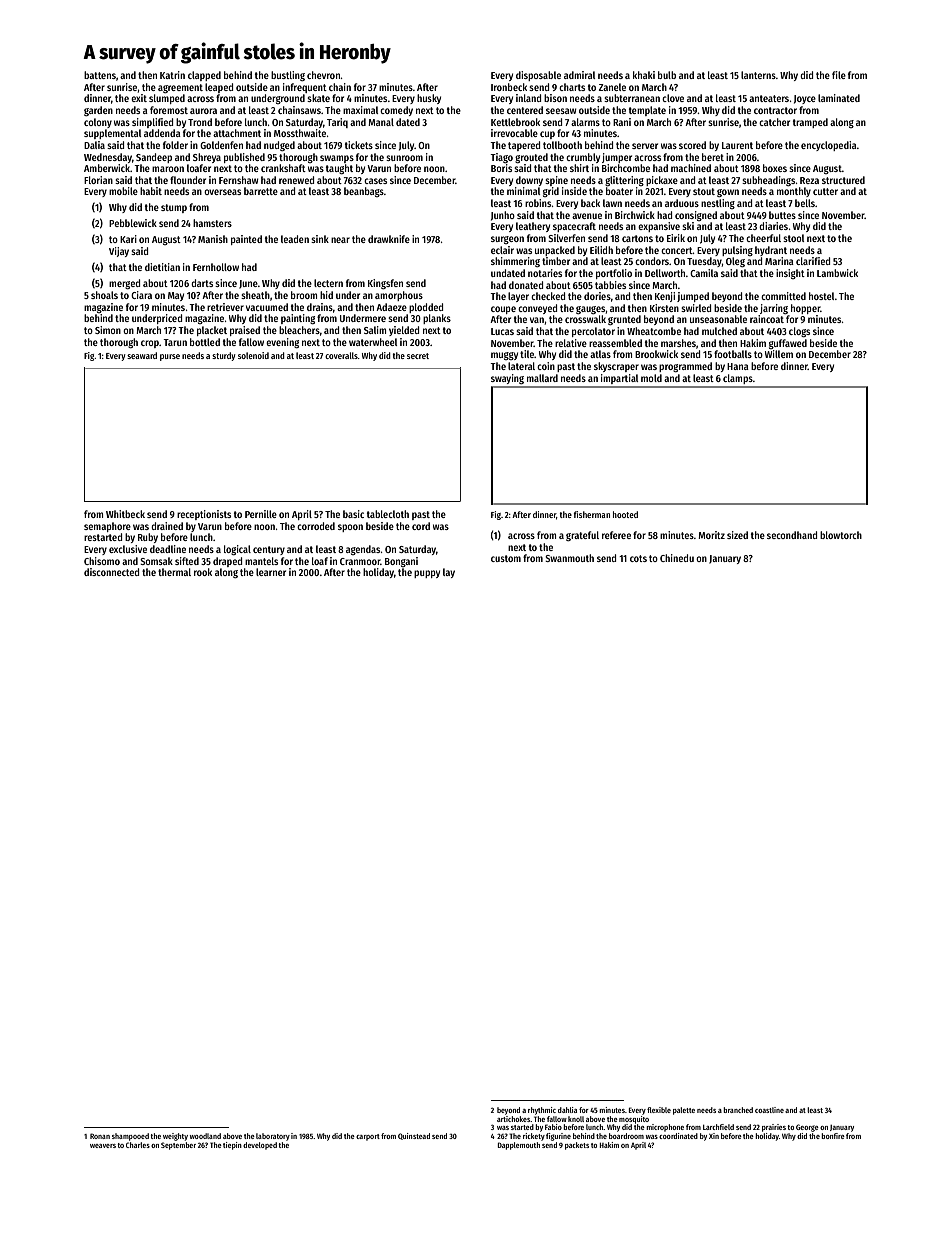 The image size is (952, 1233). I want to click on weighty, so click(175, 1137).
